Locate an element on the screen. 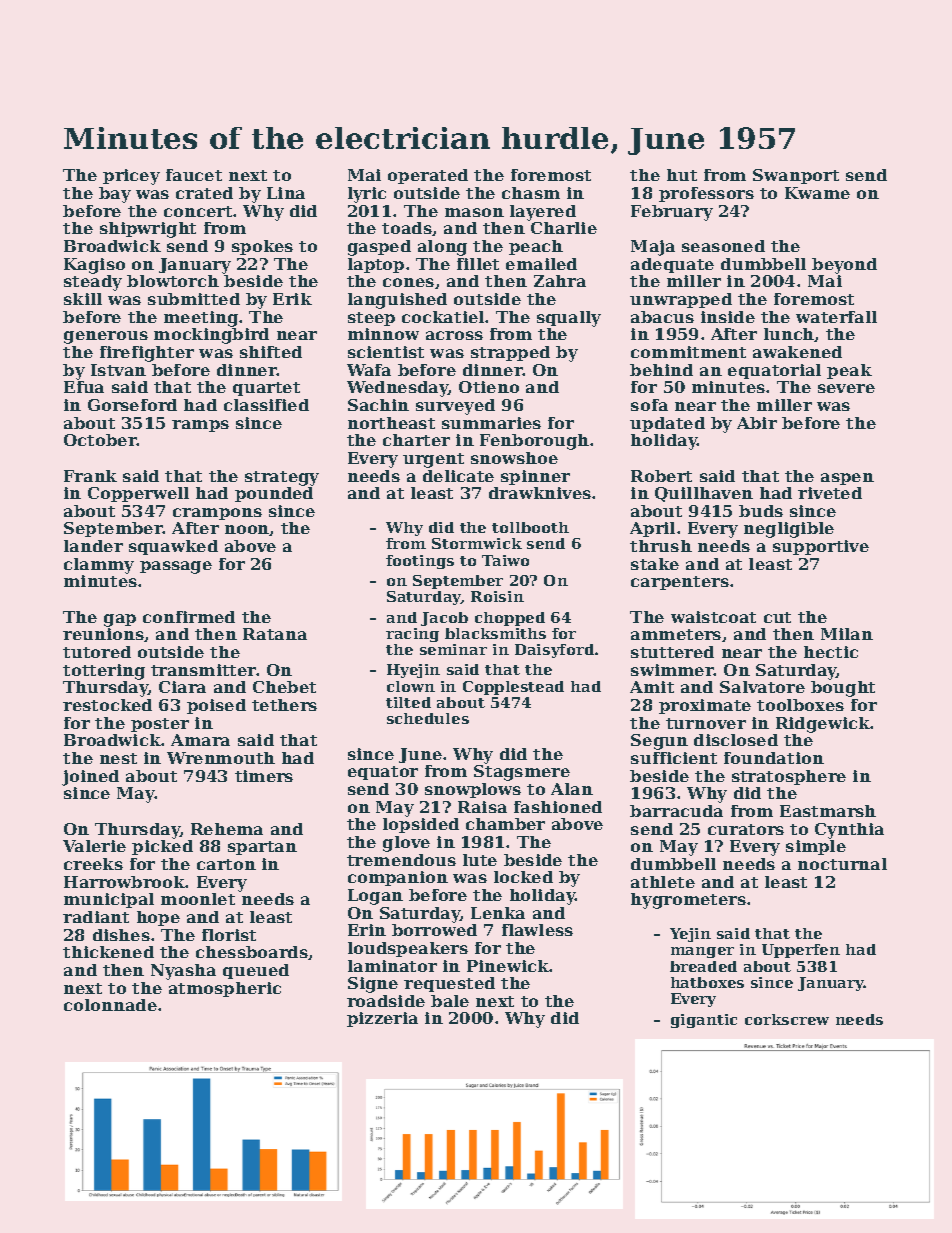 The image size is (952, 1233). colonnade is located at coordinates (110, 1005).
